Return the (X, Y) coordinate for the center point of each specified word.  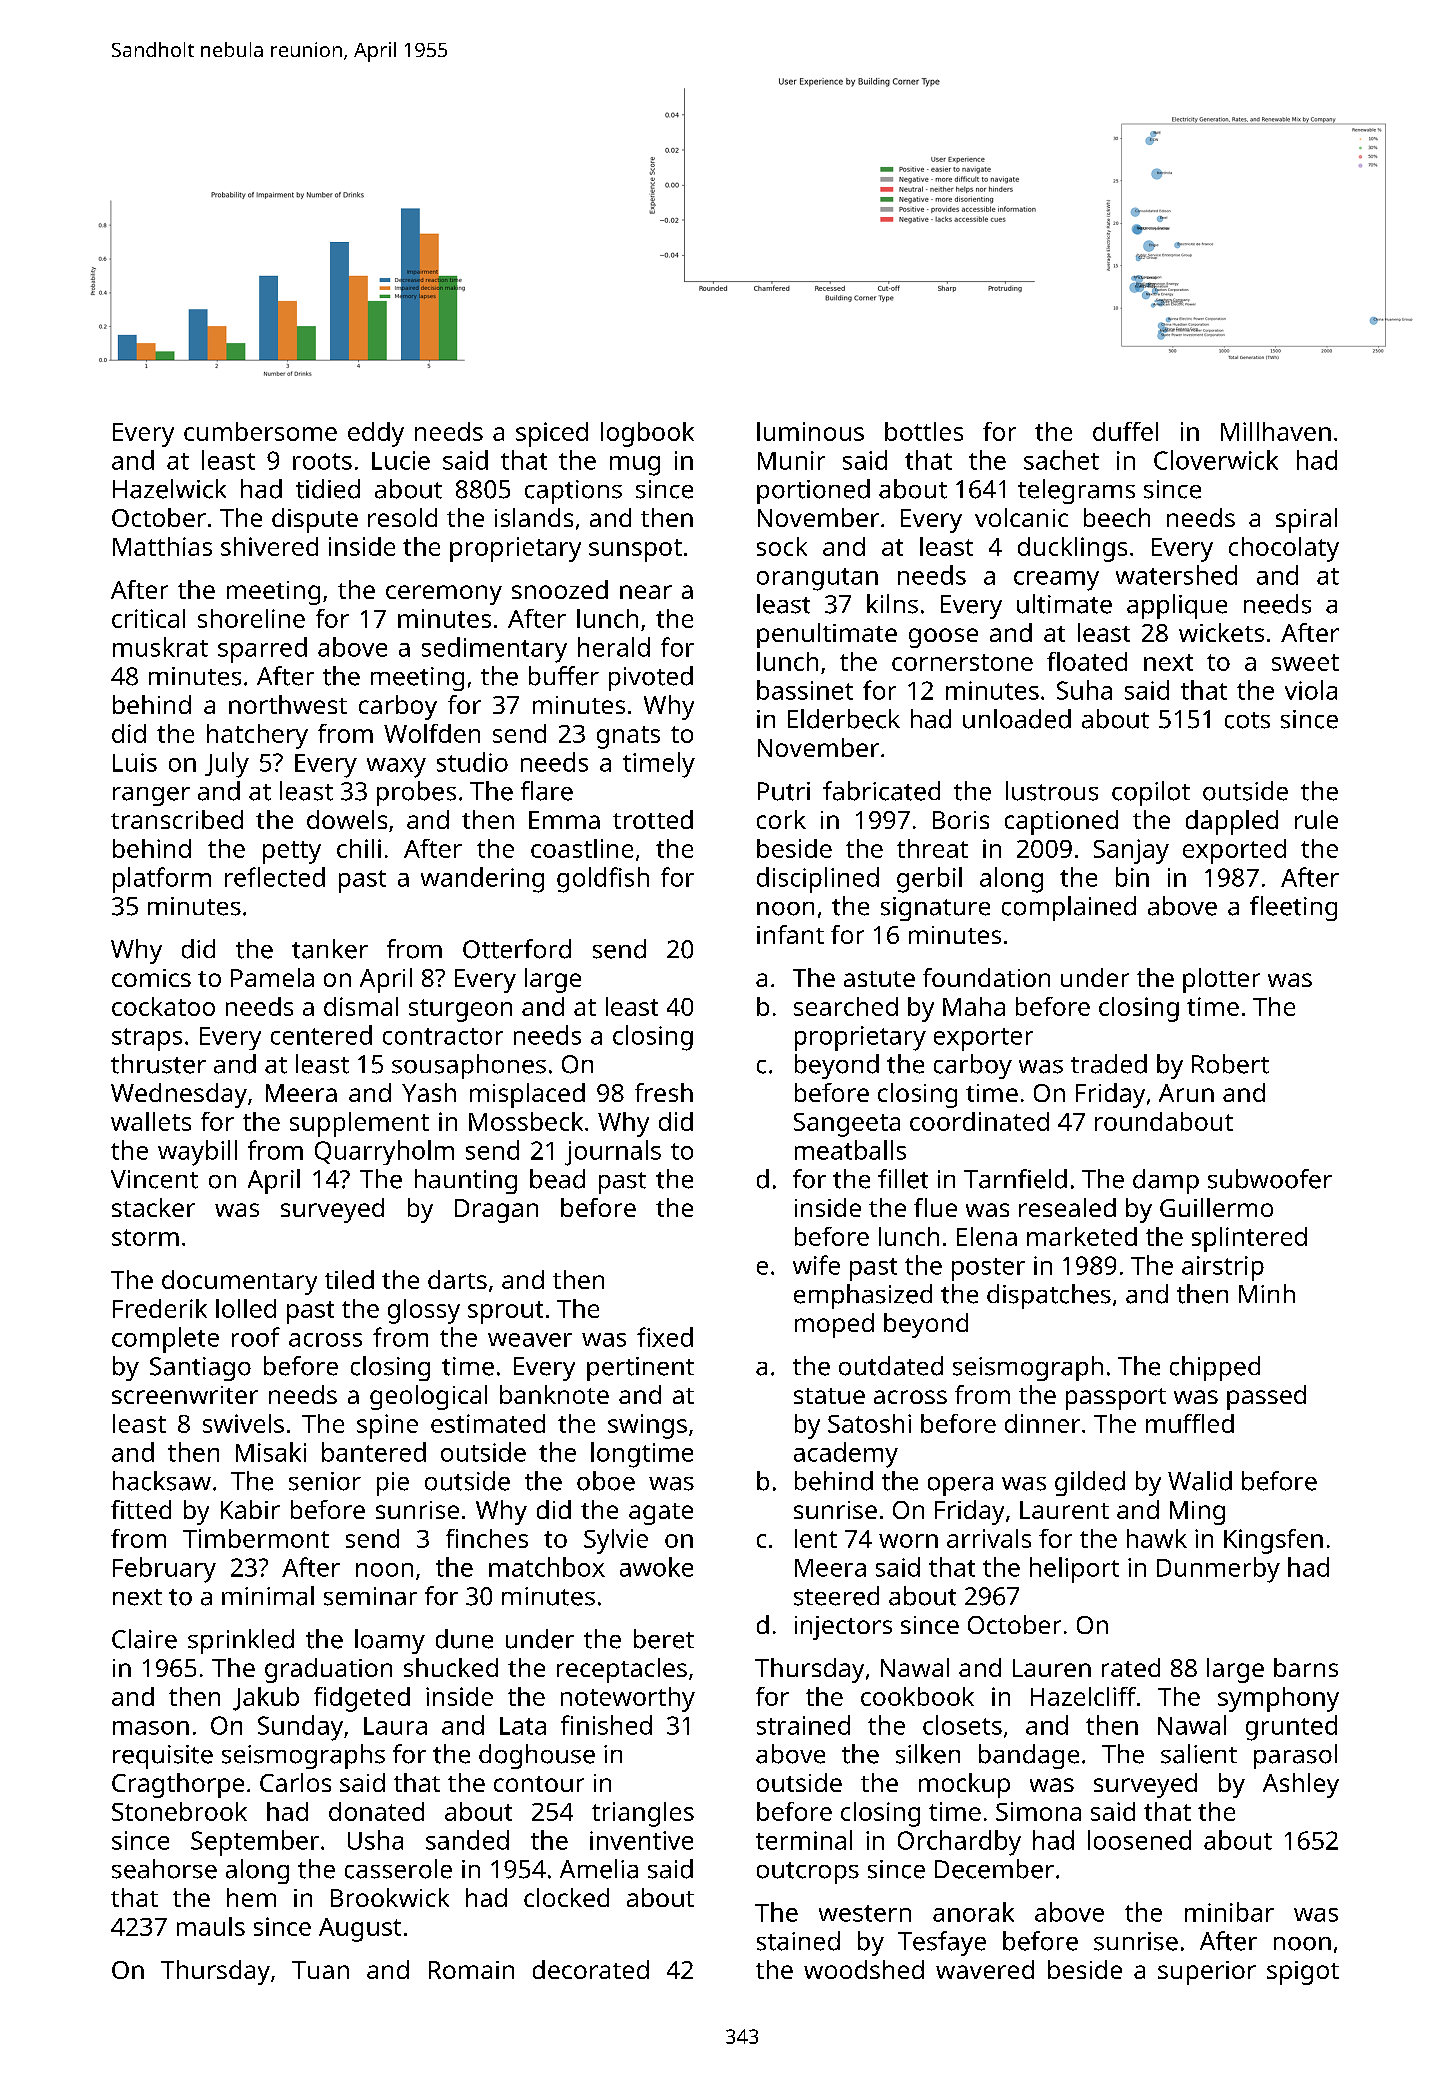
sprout (505, 1312)
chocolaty (1284, 549)
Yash (429, 1092)
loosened (1139, 1840)
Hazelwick (169, 489)
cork (781, 819)
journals (613, 1153)
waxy (396, 768)
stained (798, 1941)
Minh (1267, 1293)
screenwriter (185, 1395)
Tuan (320, 1970)
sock (782, 546)
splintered (1249, 1239)
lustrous (1052, 791)
